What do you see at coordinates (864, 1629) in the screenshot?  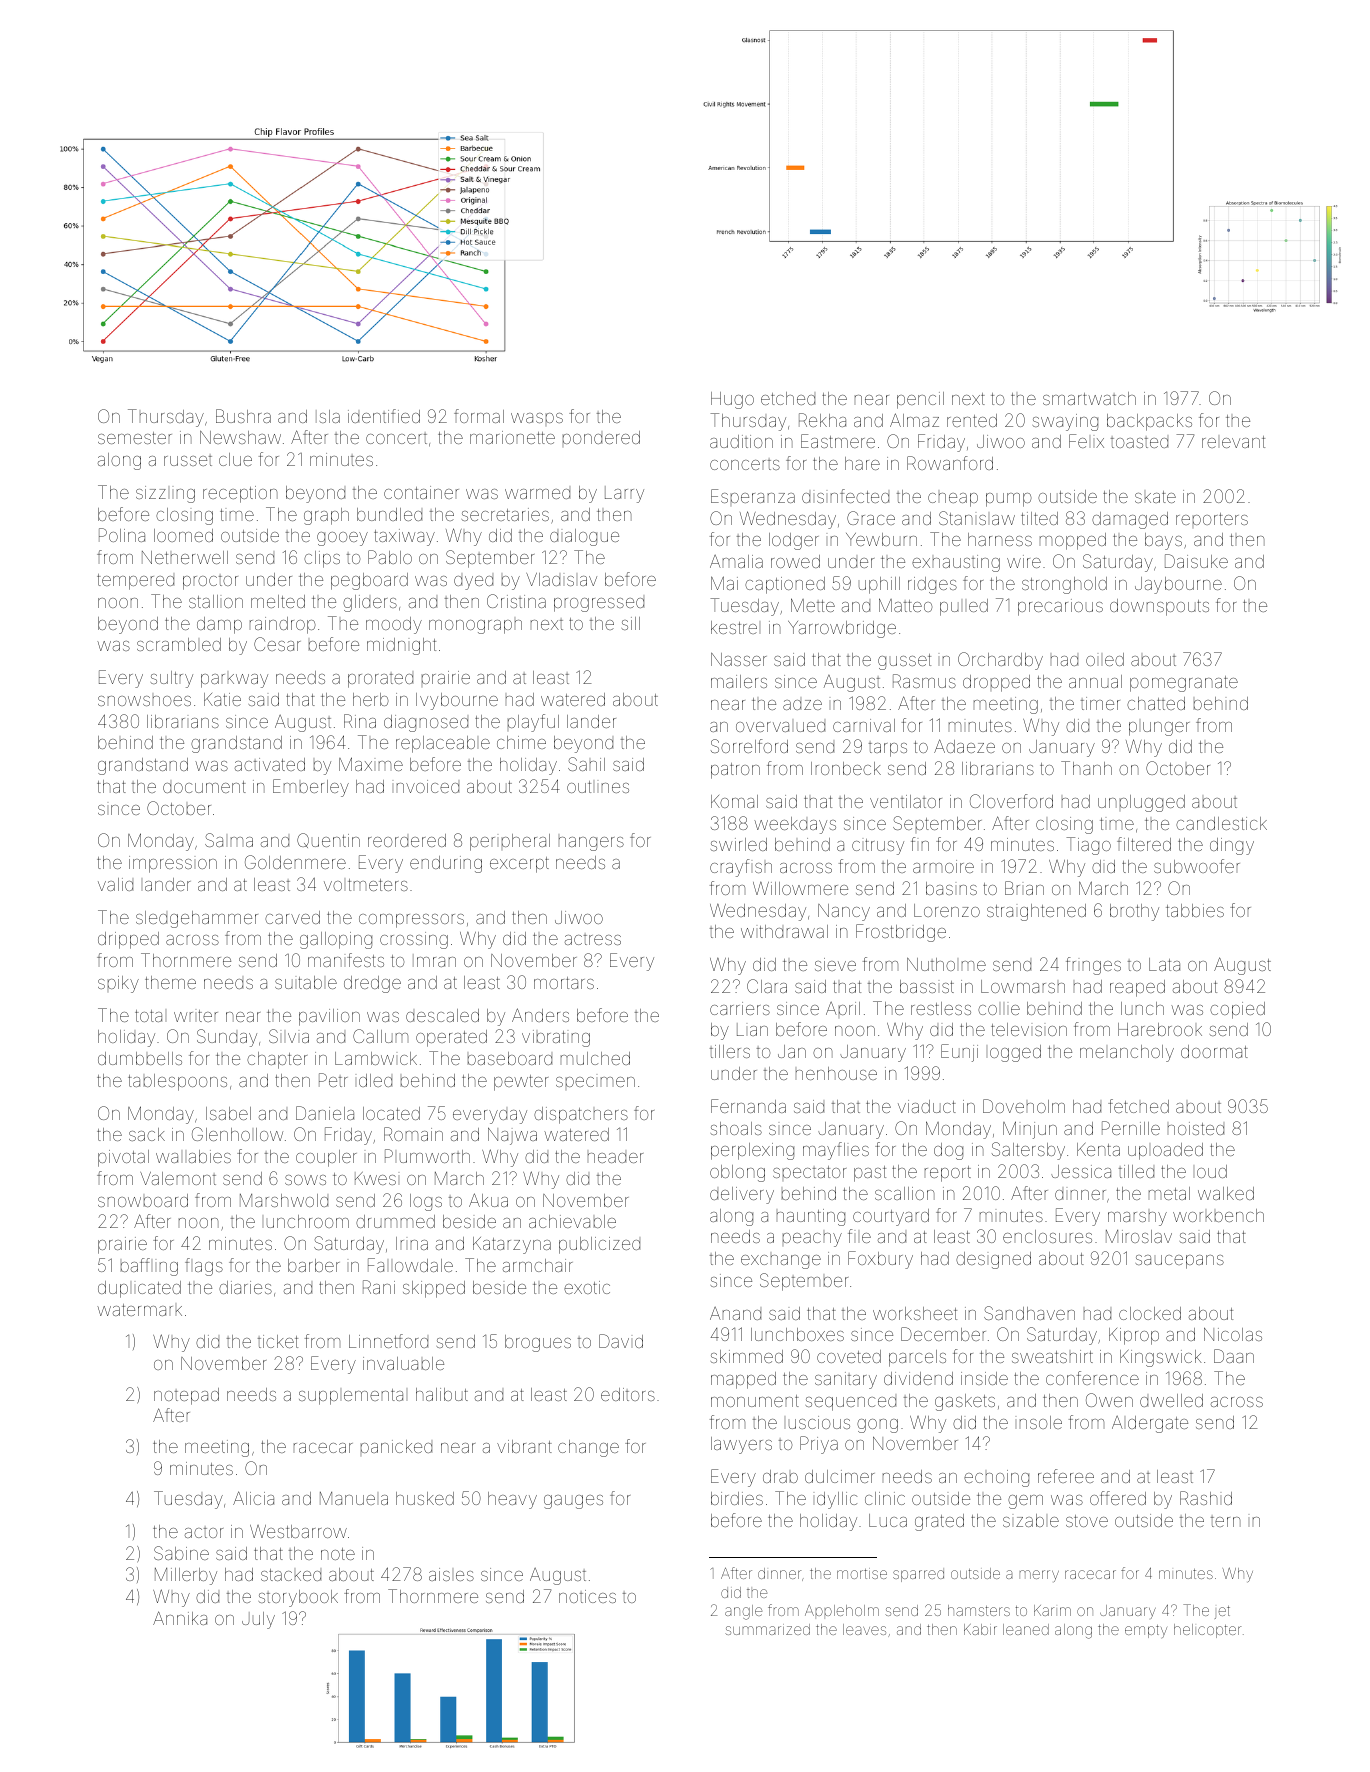 I see `leaves` at bounding box center [864, 1629].
